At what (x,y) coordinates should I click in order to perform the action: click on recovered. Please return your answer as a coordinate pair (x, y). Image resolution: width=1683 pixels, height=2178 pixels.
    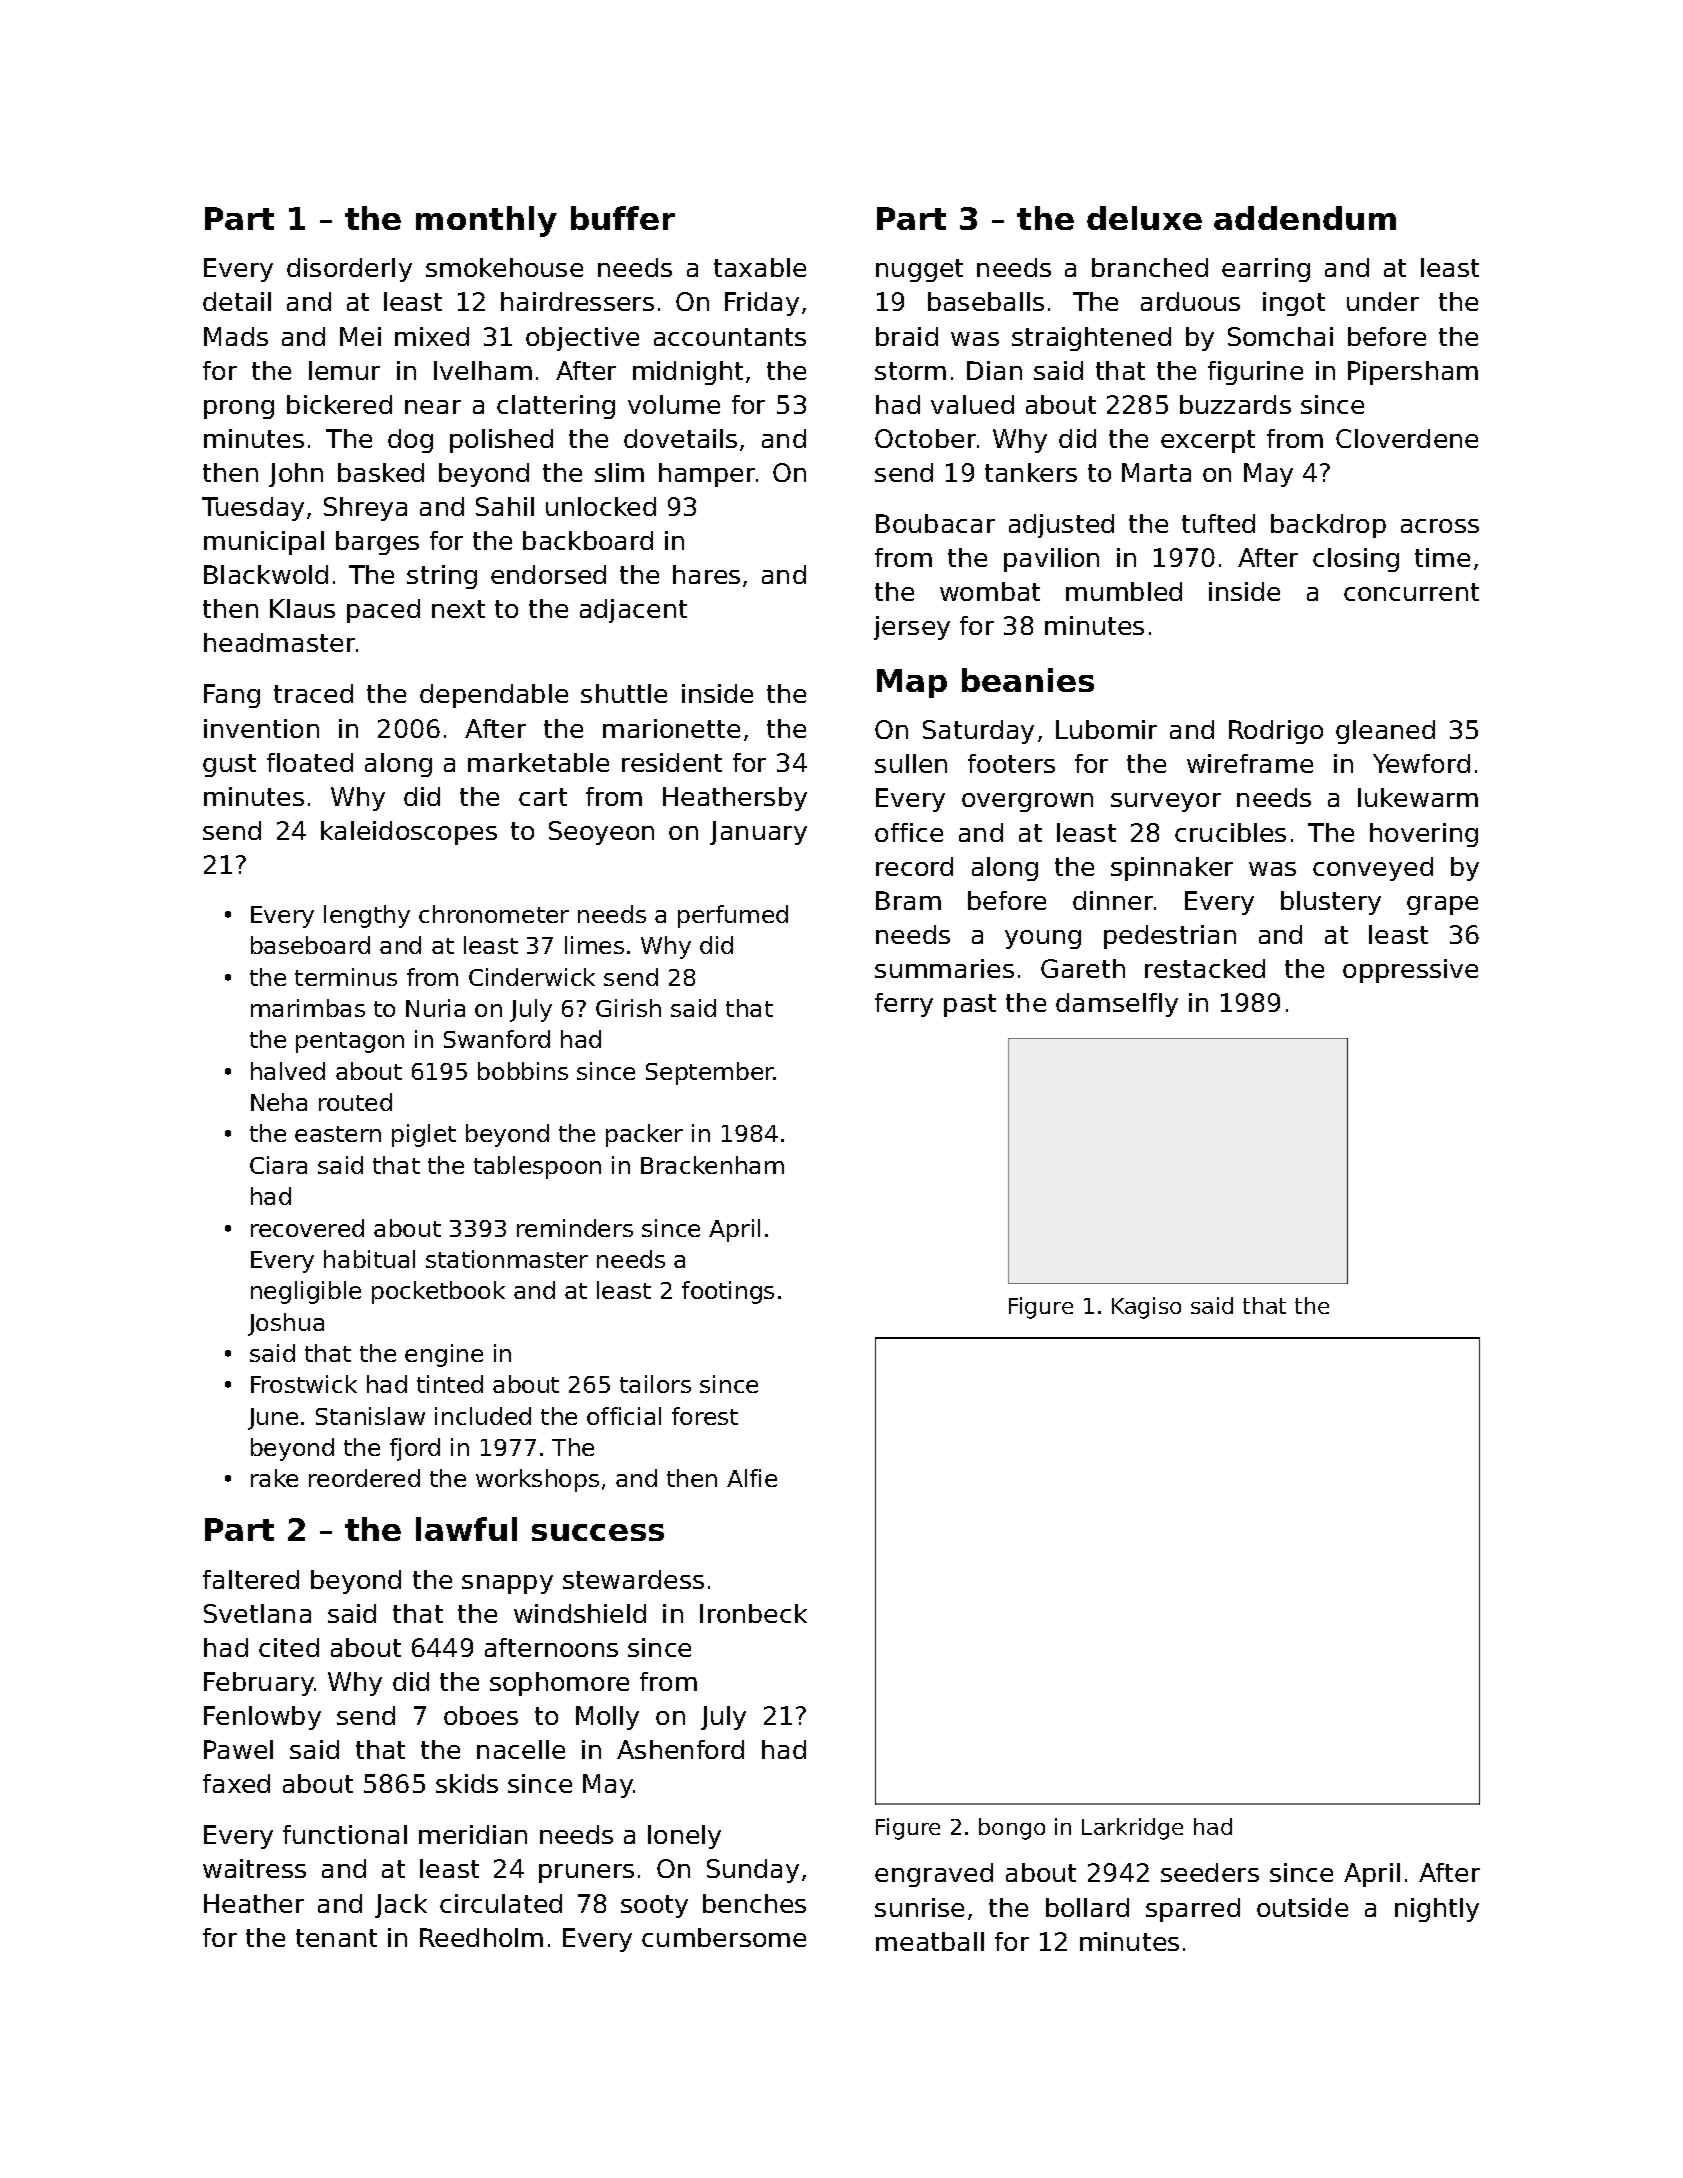
    Looking at the image, I should click on (307, 1228).
